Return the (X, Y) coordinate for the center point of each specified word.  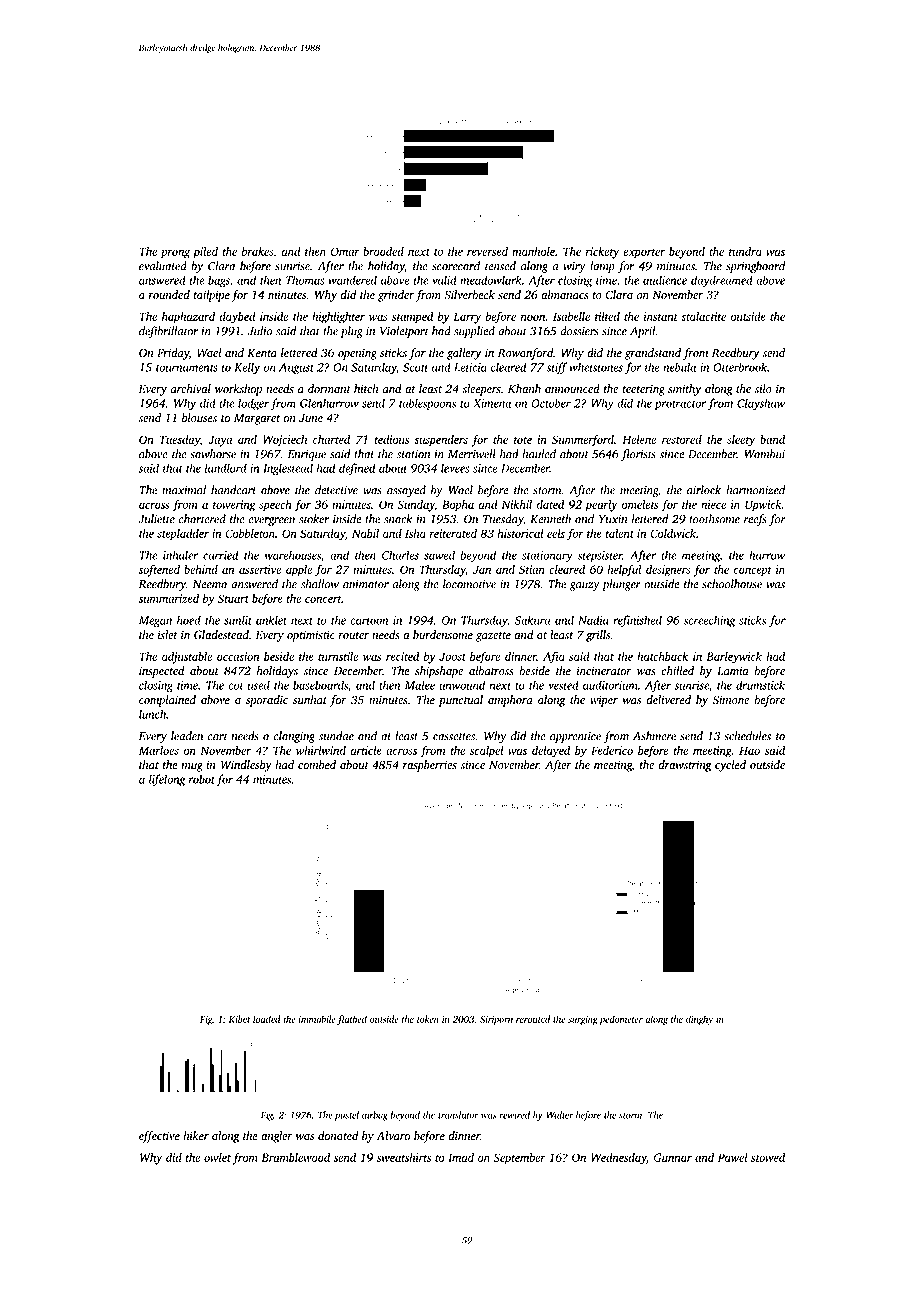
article (366, 750)
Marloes (159, 750)
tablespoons (427, 404)
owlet (217, 1157)
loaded (266, 1019)
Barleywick (734, 658)
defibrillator (168, 332)
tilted (607, 316)
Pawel (733, 1157)
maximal (184, 490)
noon (533, 317)
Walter (559, 1115)
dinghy (699, 1020)
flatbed (352, 1020)
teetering (644, 390)
